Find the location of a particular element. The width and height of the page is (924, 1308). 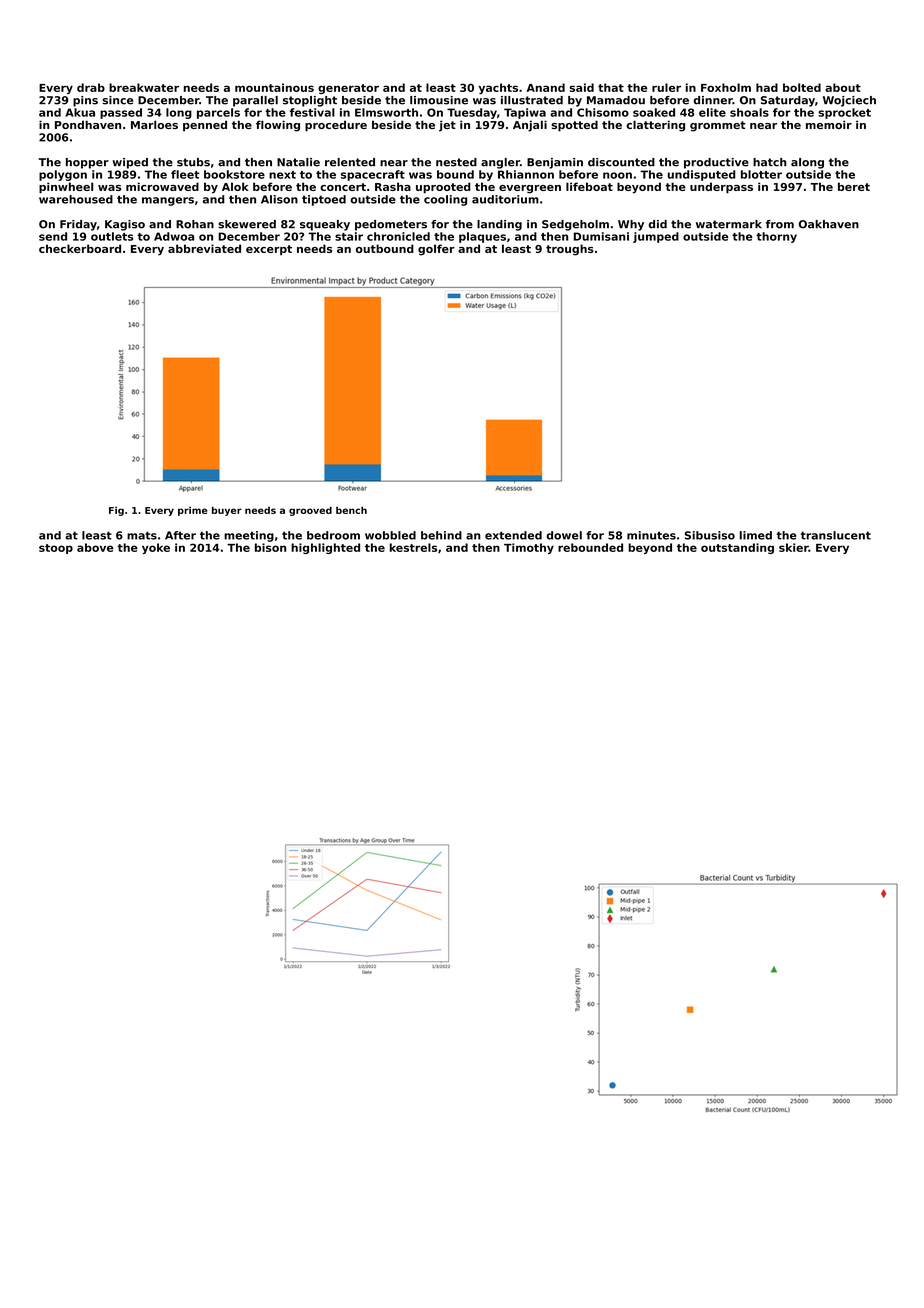

Anand is located at coordinates (546, 87).
